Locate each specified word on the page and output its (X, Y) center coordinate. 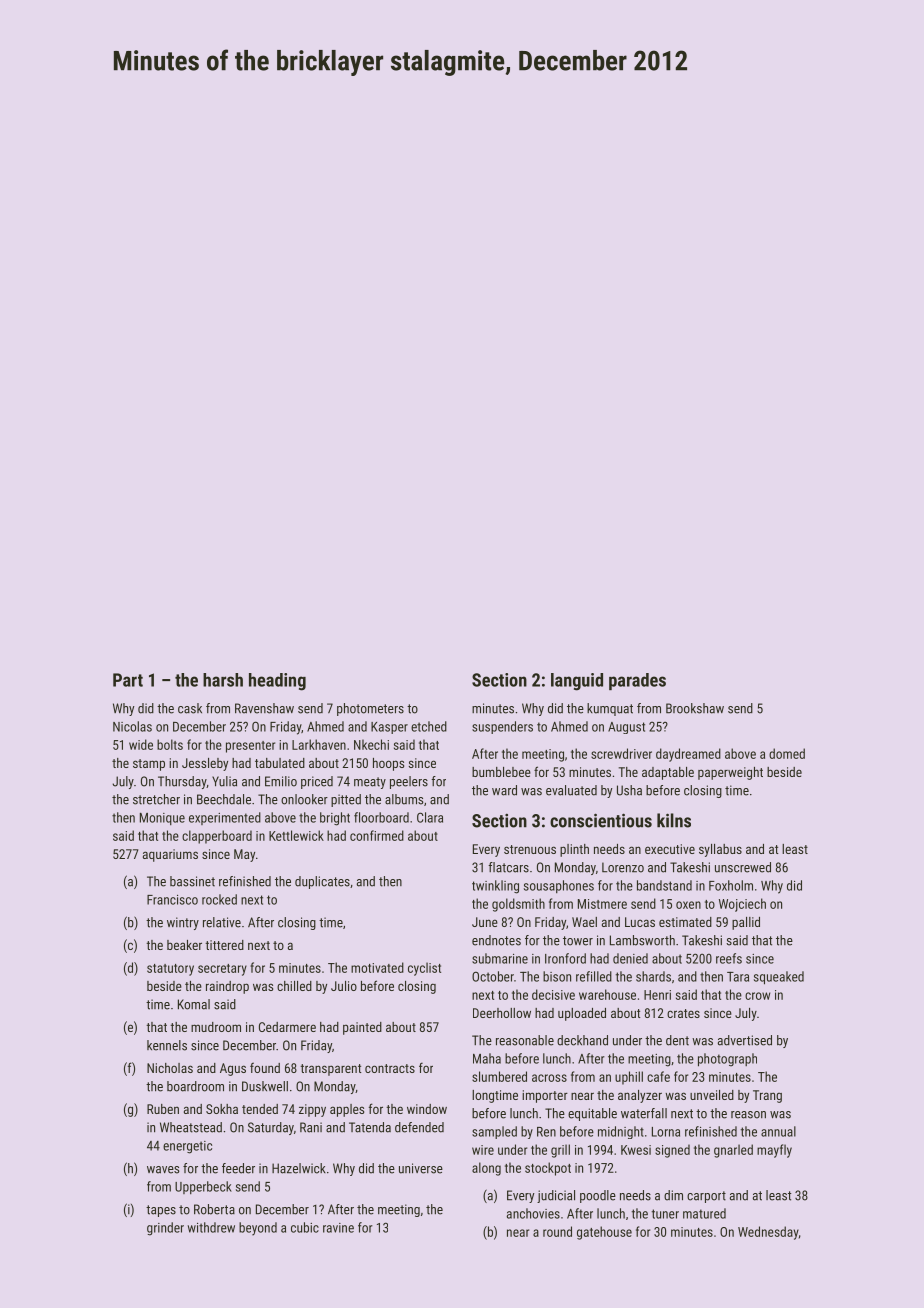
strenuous (530, 849)
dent (677, 1040)
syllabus (720, 850)
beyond (258, 1229)
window (427, 1109)
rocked (219, 899)
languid (577, 682)
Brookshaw (695, 708)
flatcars (508, 867)
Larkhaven (319, 744)
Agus (233, 1069)
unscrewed (743, 867)
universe (421, 1168)
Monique (162, 819)
